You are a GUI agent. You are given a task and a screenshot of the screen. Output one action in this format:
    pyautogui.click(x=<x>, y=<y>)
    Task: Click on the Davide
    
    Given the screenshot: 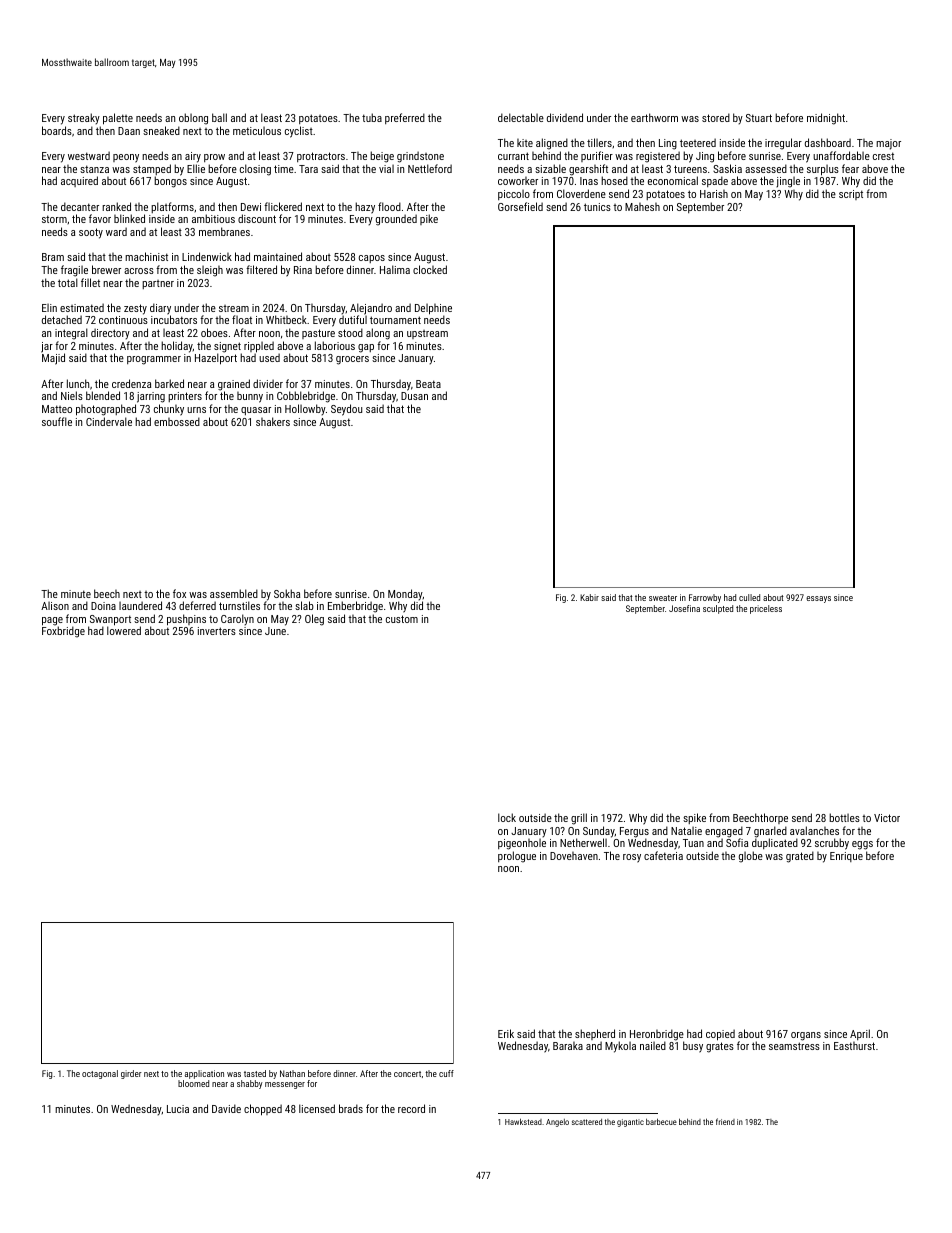 What is the action you would take?
    pyautogui.click(x=226, y=1108)
